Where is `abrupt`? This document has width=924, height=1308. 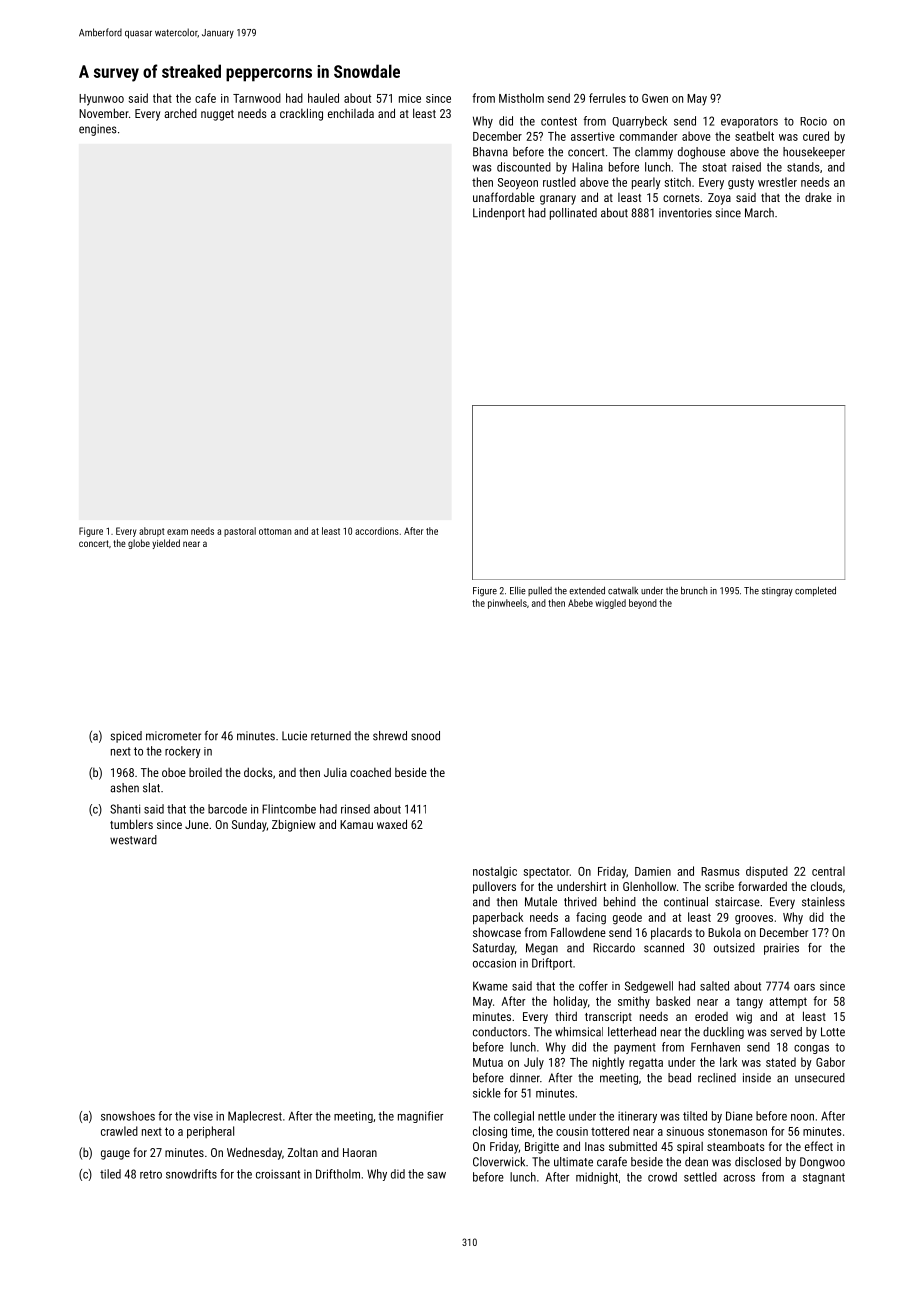 abrupt is located at coordinates (152, 532).
